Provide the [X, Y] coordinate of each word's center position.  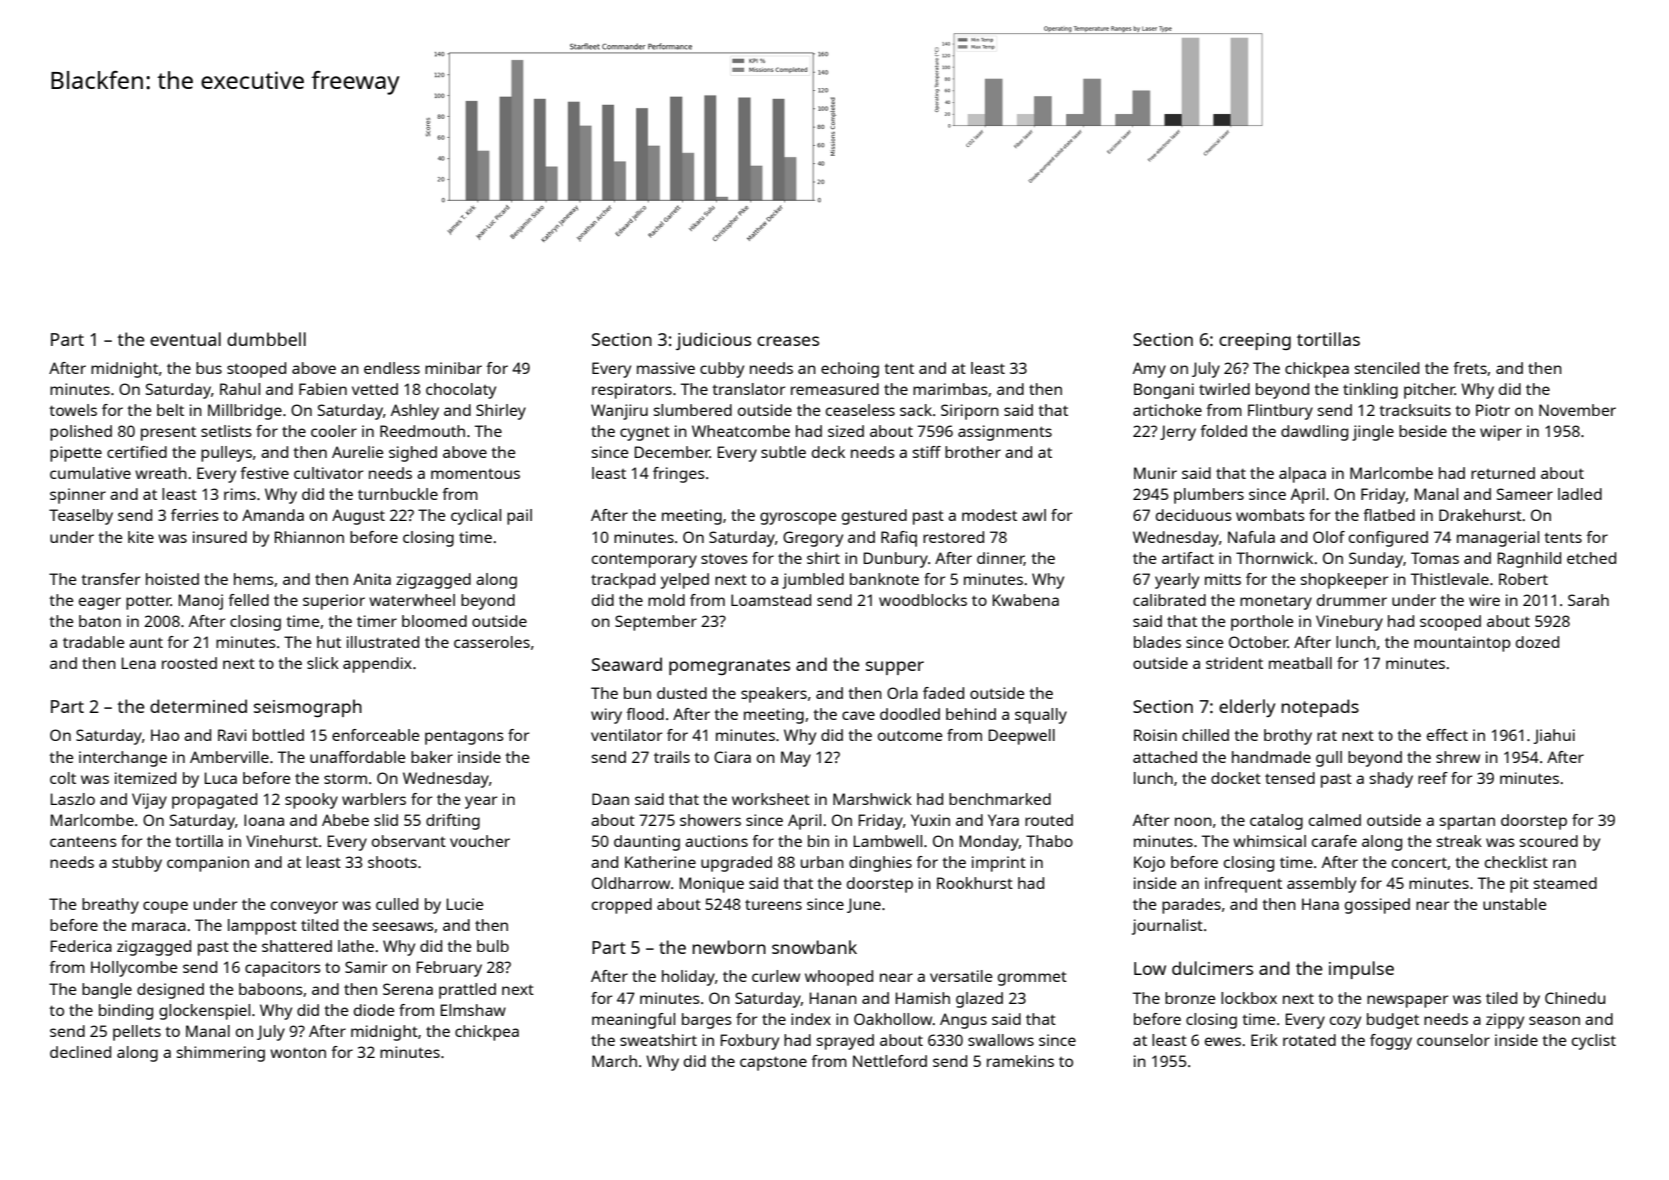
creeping [1255, 341]
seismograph [308, 708]
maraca [159, 926]
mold [666, 600]
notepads [1320, 708]
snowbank [814, 947]
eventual [185, 339]
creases [788, 341]
